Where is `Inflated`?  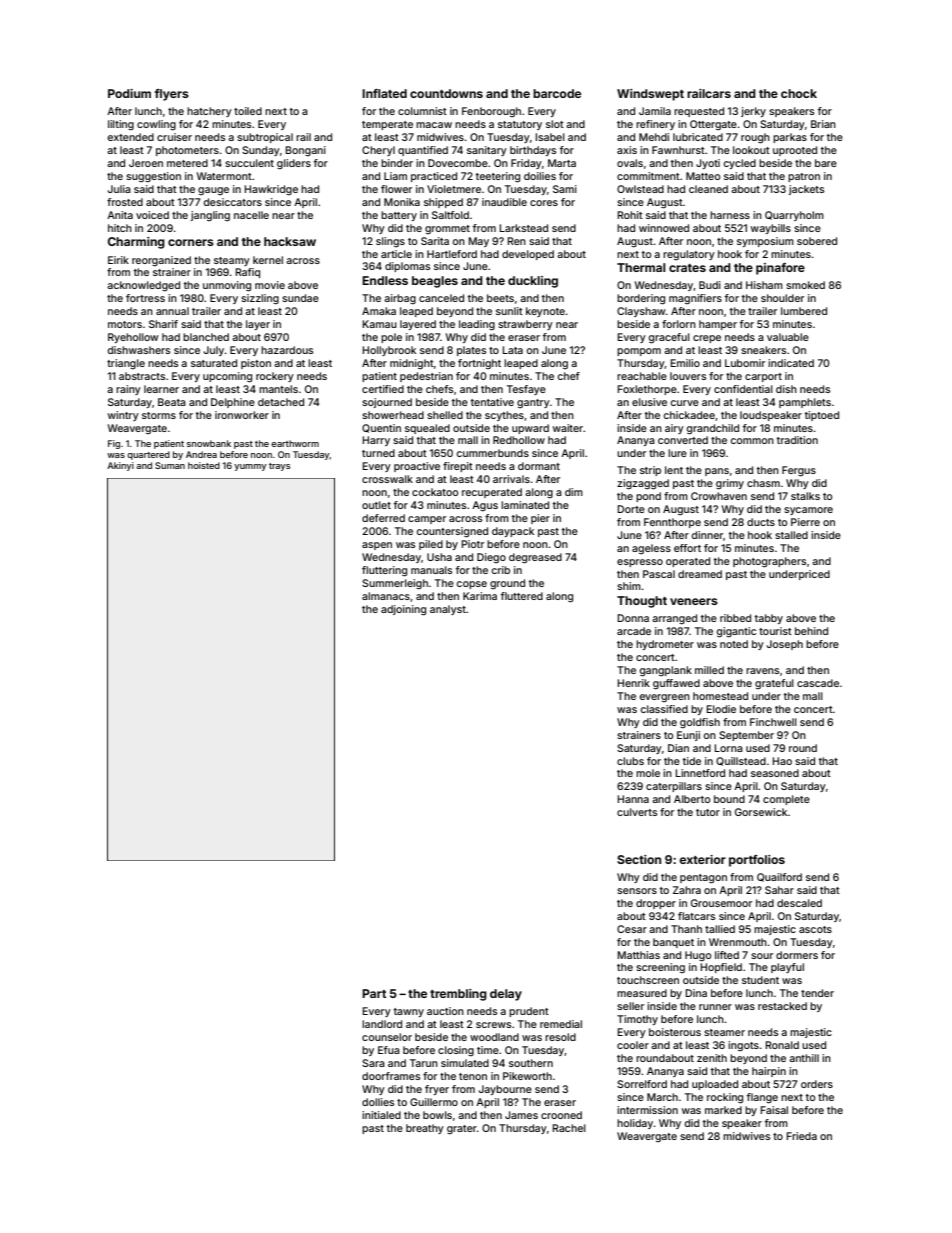 Inflated is located at coordinates (384, 93).
